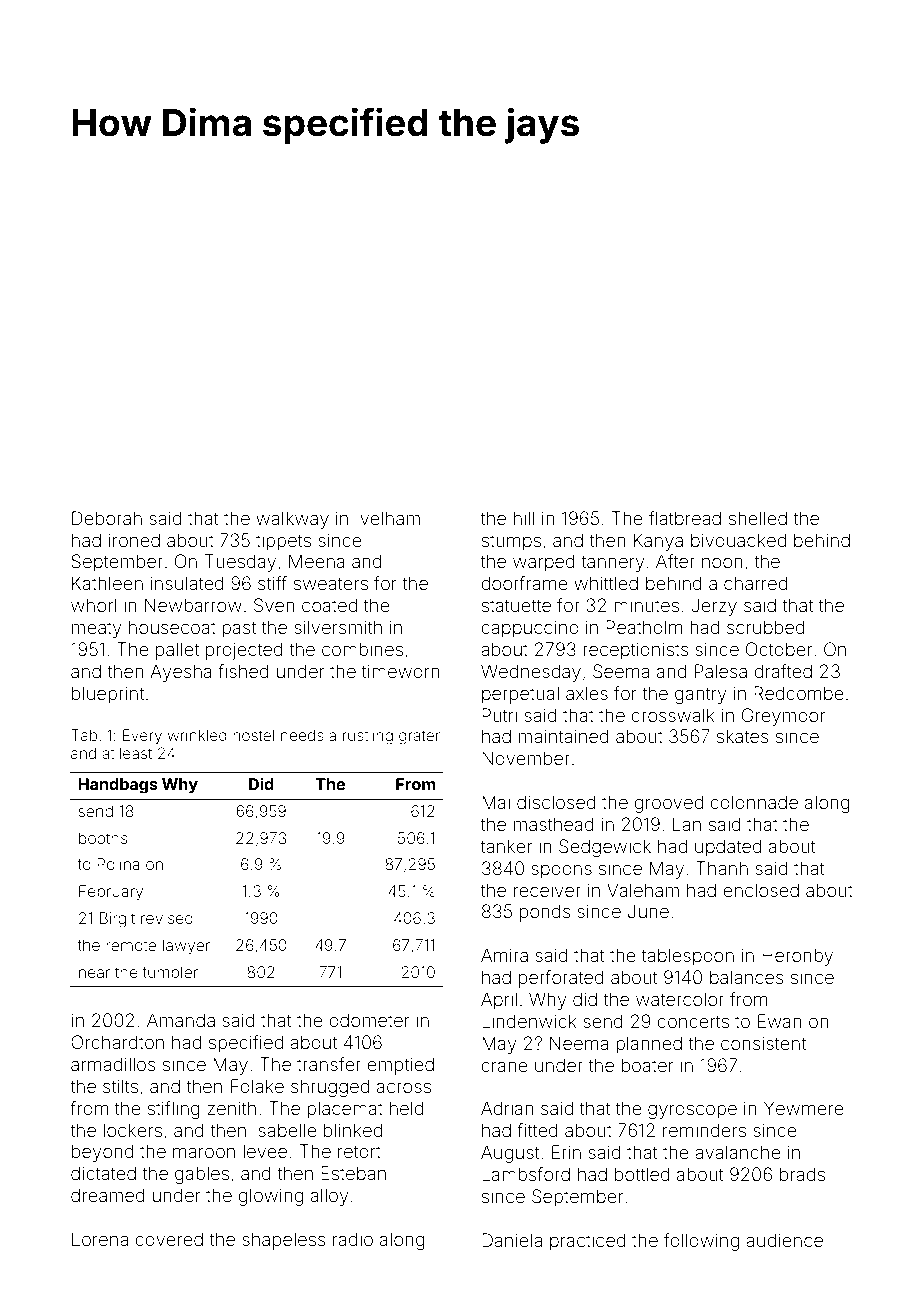  I want to click on Deborah, so click(107, 518).
